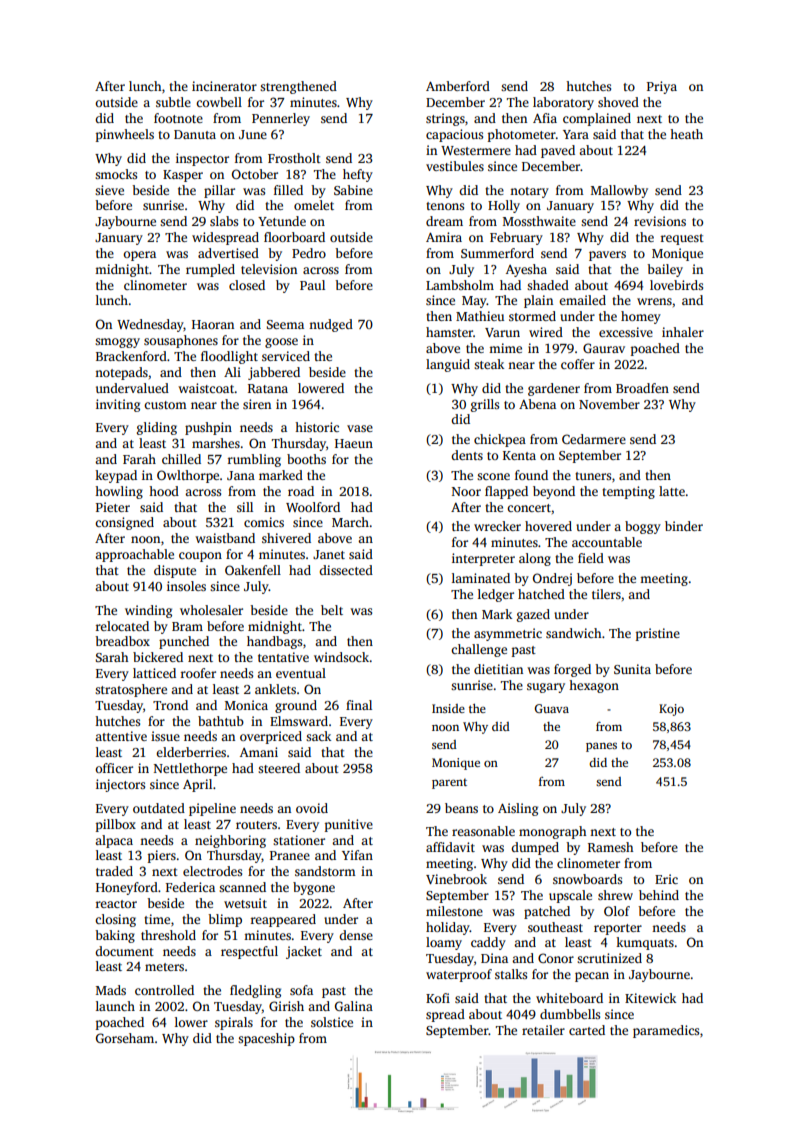  Describe the element at coordinates (658, 634) in the document. I see `pristine` at that location.
